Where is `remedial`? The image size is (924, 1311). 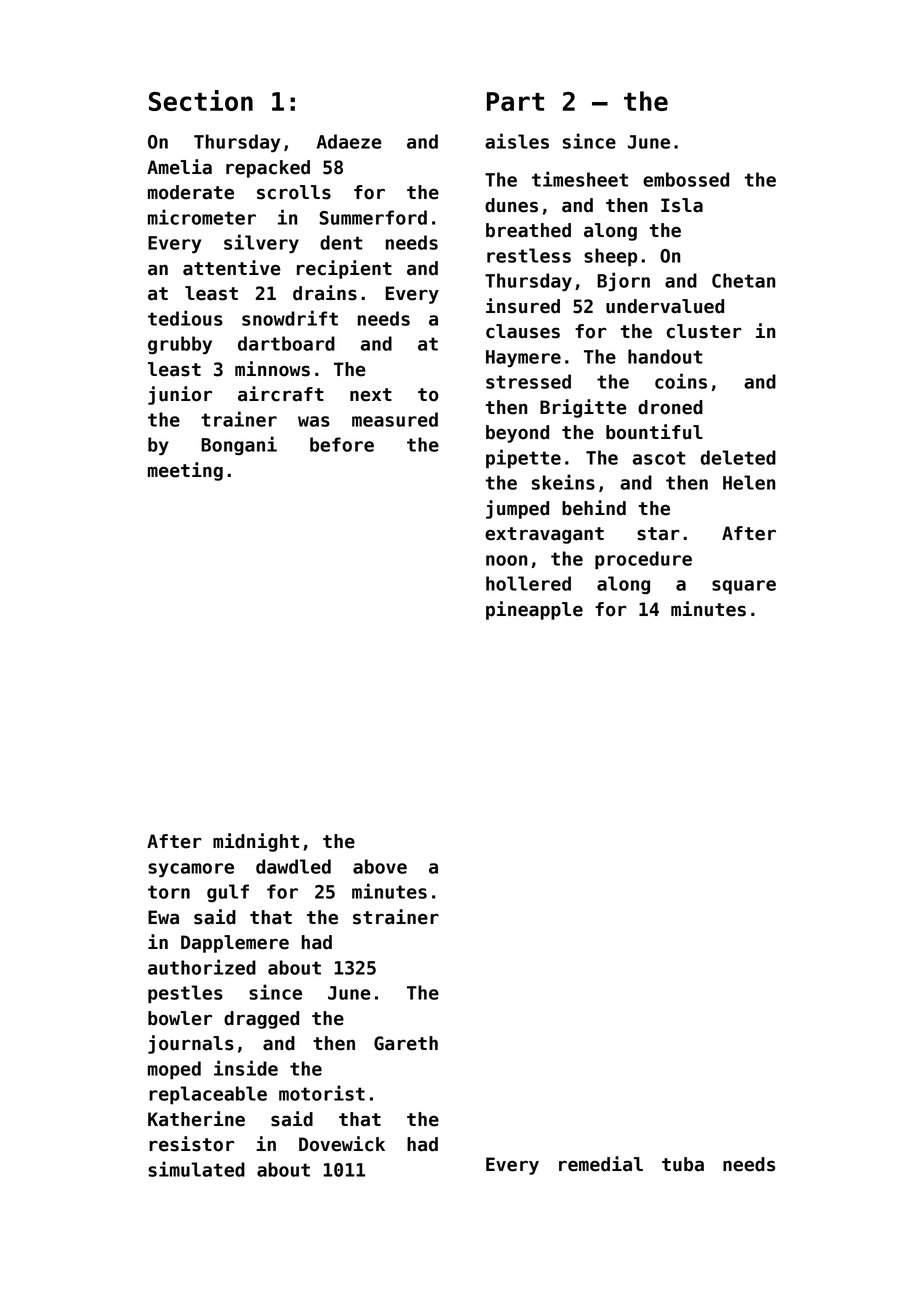
remedial is located at coordinates (601, 1164).
